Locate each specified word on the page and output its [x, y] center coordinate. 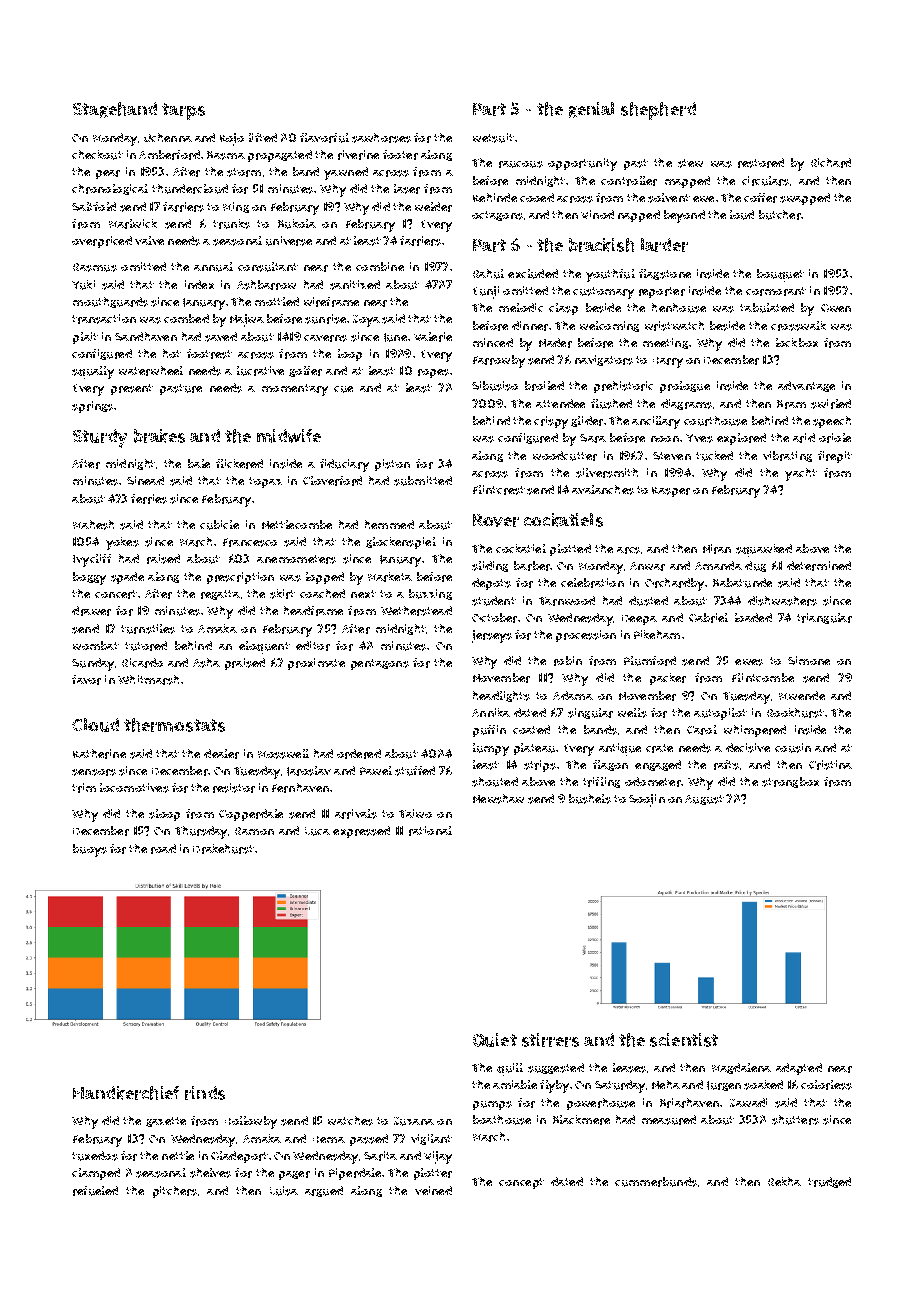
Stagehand [115, 110]
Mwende [802, 695]
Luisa [284, 1191]
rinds [205, 1093]
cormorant [776, 291]
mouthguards [110, 302]
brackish [601, 245]
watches [350, 1121]
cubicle [219, 525]
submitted [423, 481]
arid [804, 438]
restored [761, 163]
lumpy [491, 749]
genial [591, 110]
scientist [684, 1040]
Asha [206, 663]
